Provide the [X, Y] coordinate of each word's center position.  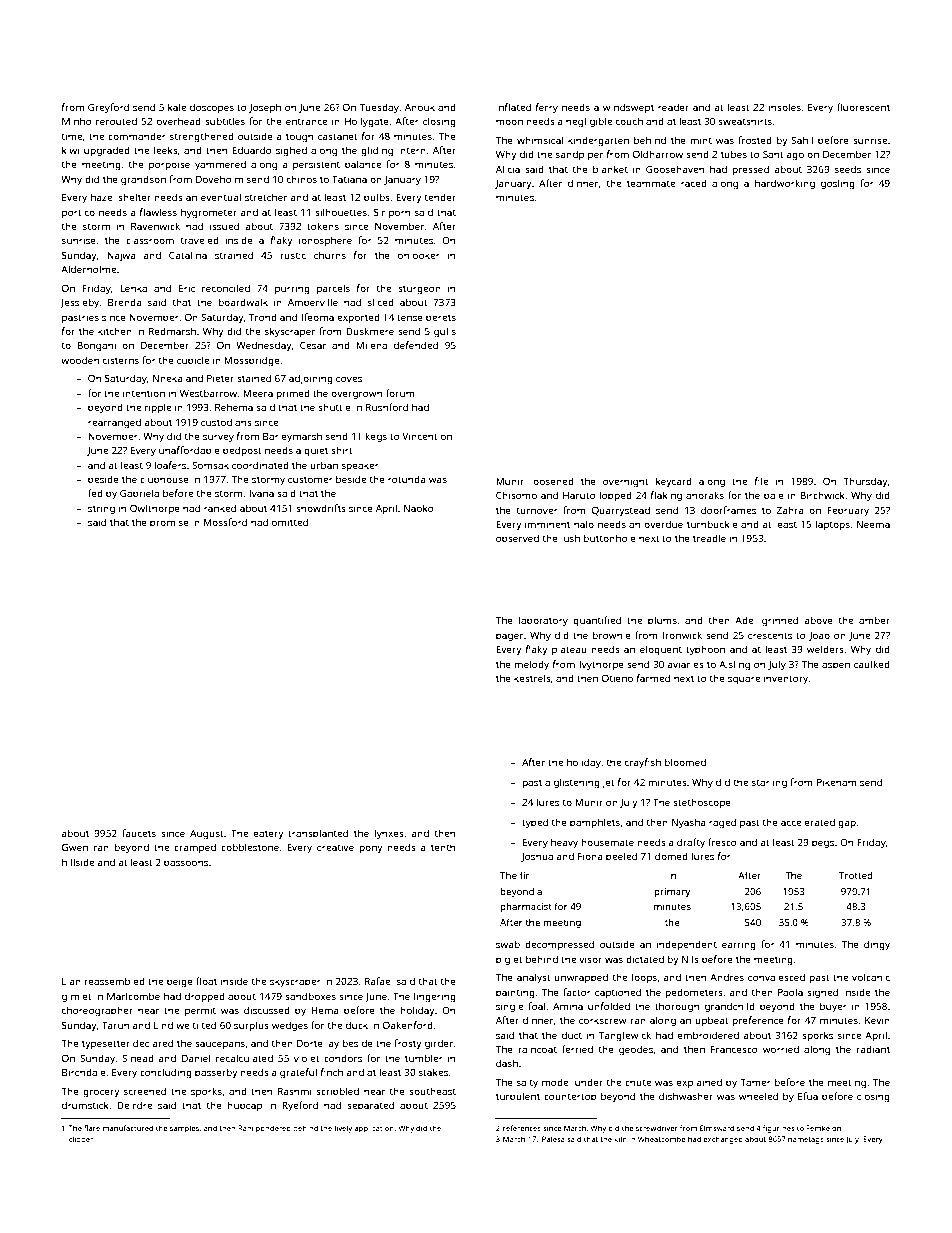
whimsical [540, 140]
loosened [552, 481]
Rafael [379, 981]
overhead [179, 121]
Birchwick [822, 495]
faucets [139, 833]
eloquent [661, 650]
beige [180, 982]
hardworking [785, 184]
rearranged [114, 423]
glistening [577, 783]
